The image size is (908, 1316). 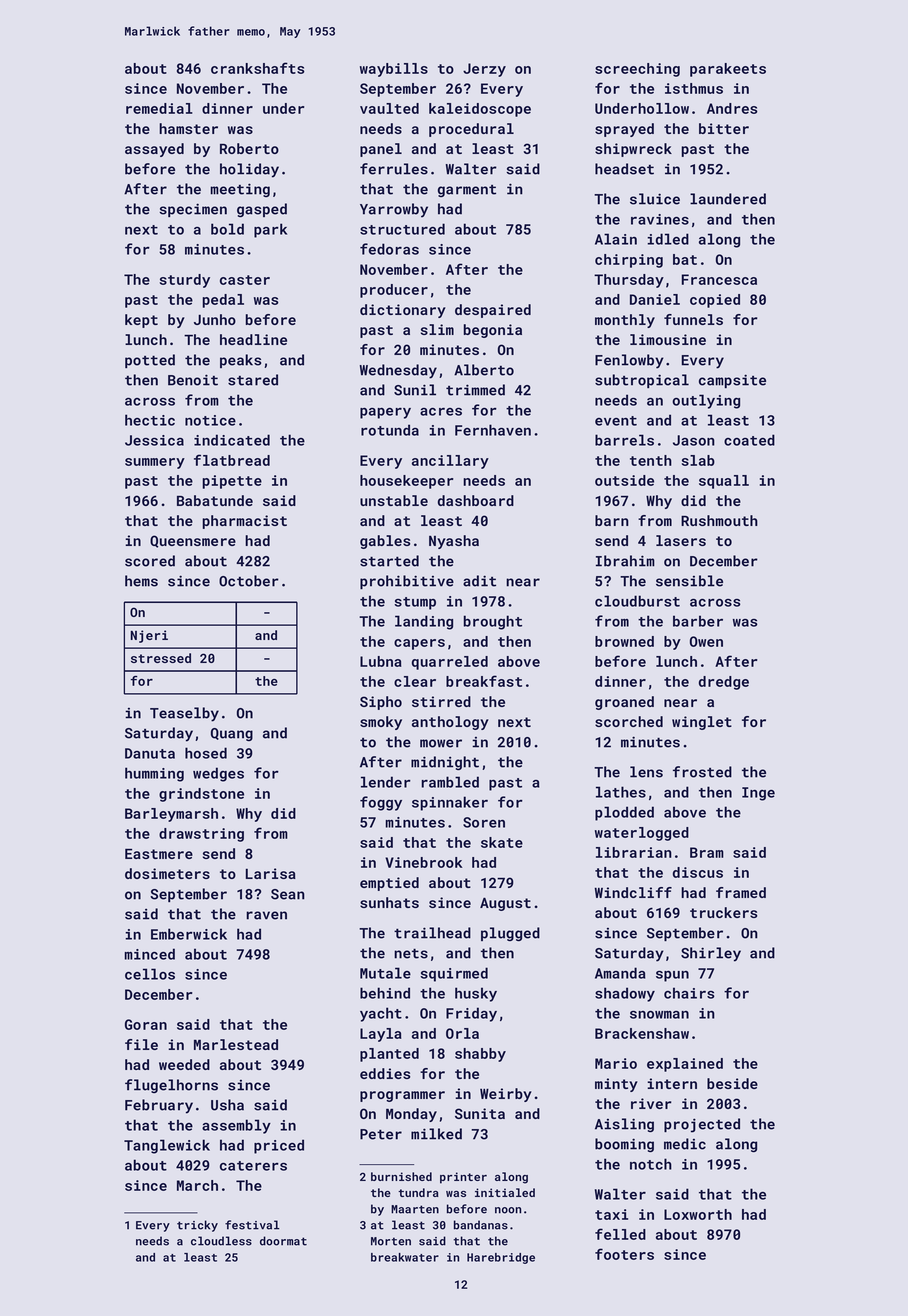 What do you see at coordinates (637, 70) in the screenshot?
I see `screeching` at bounding box center [637, 70].
